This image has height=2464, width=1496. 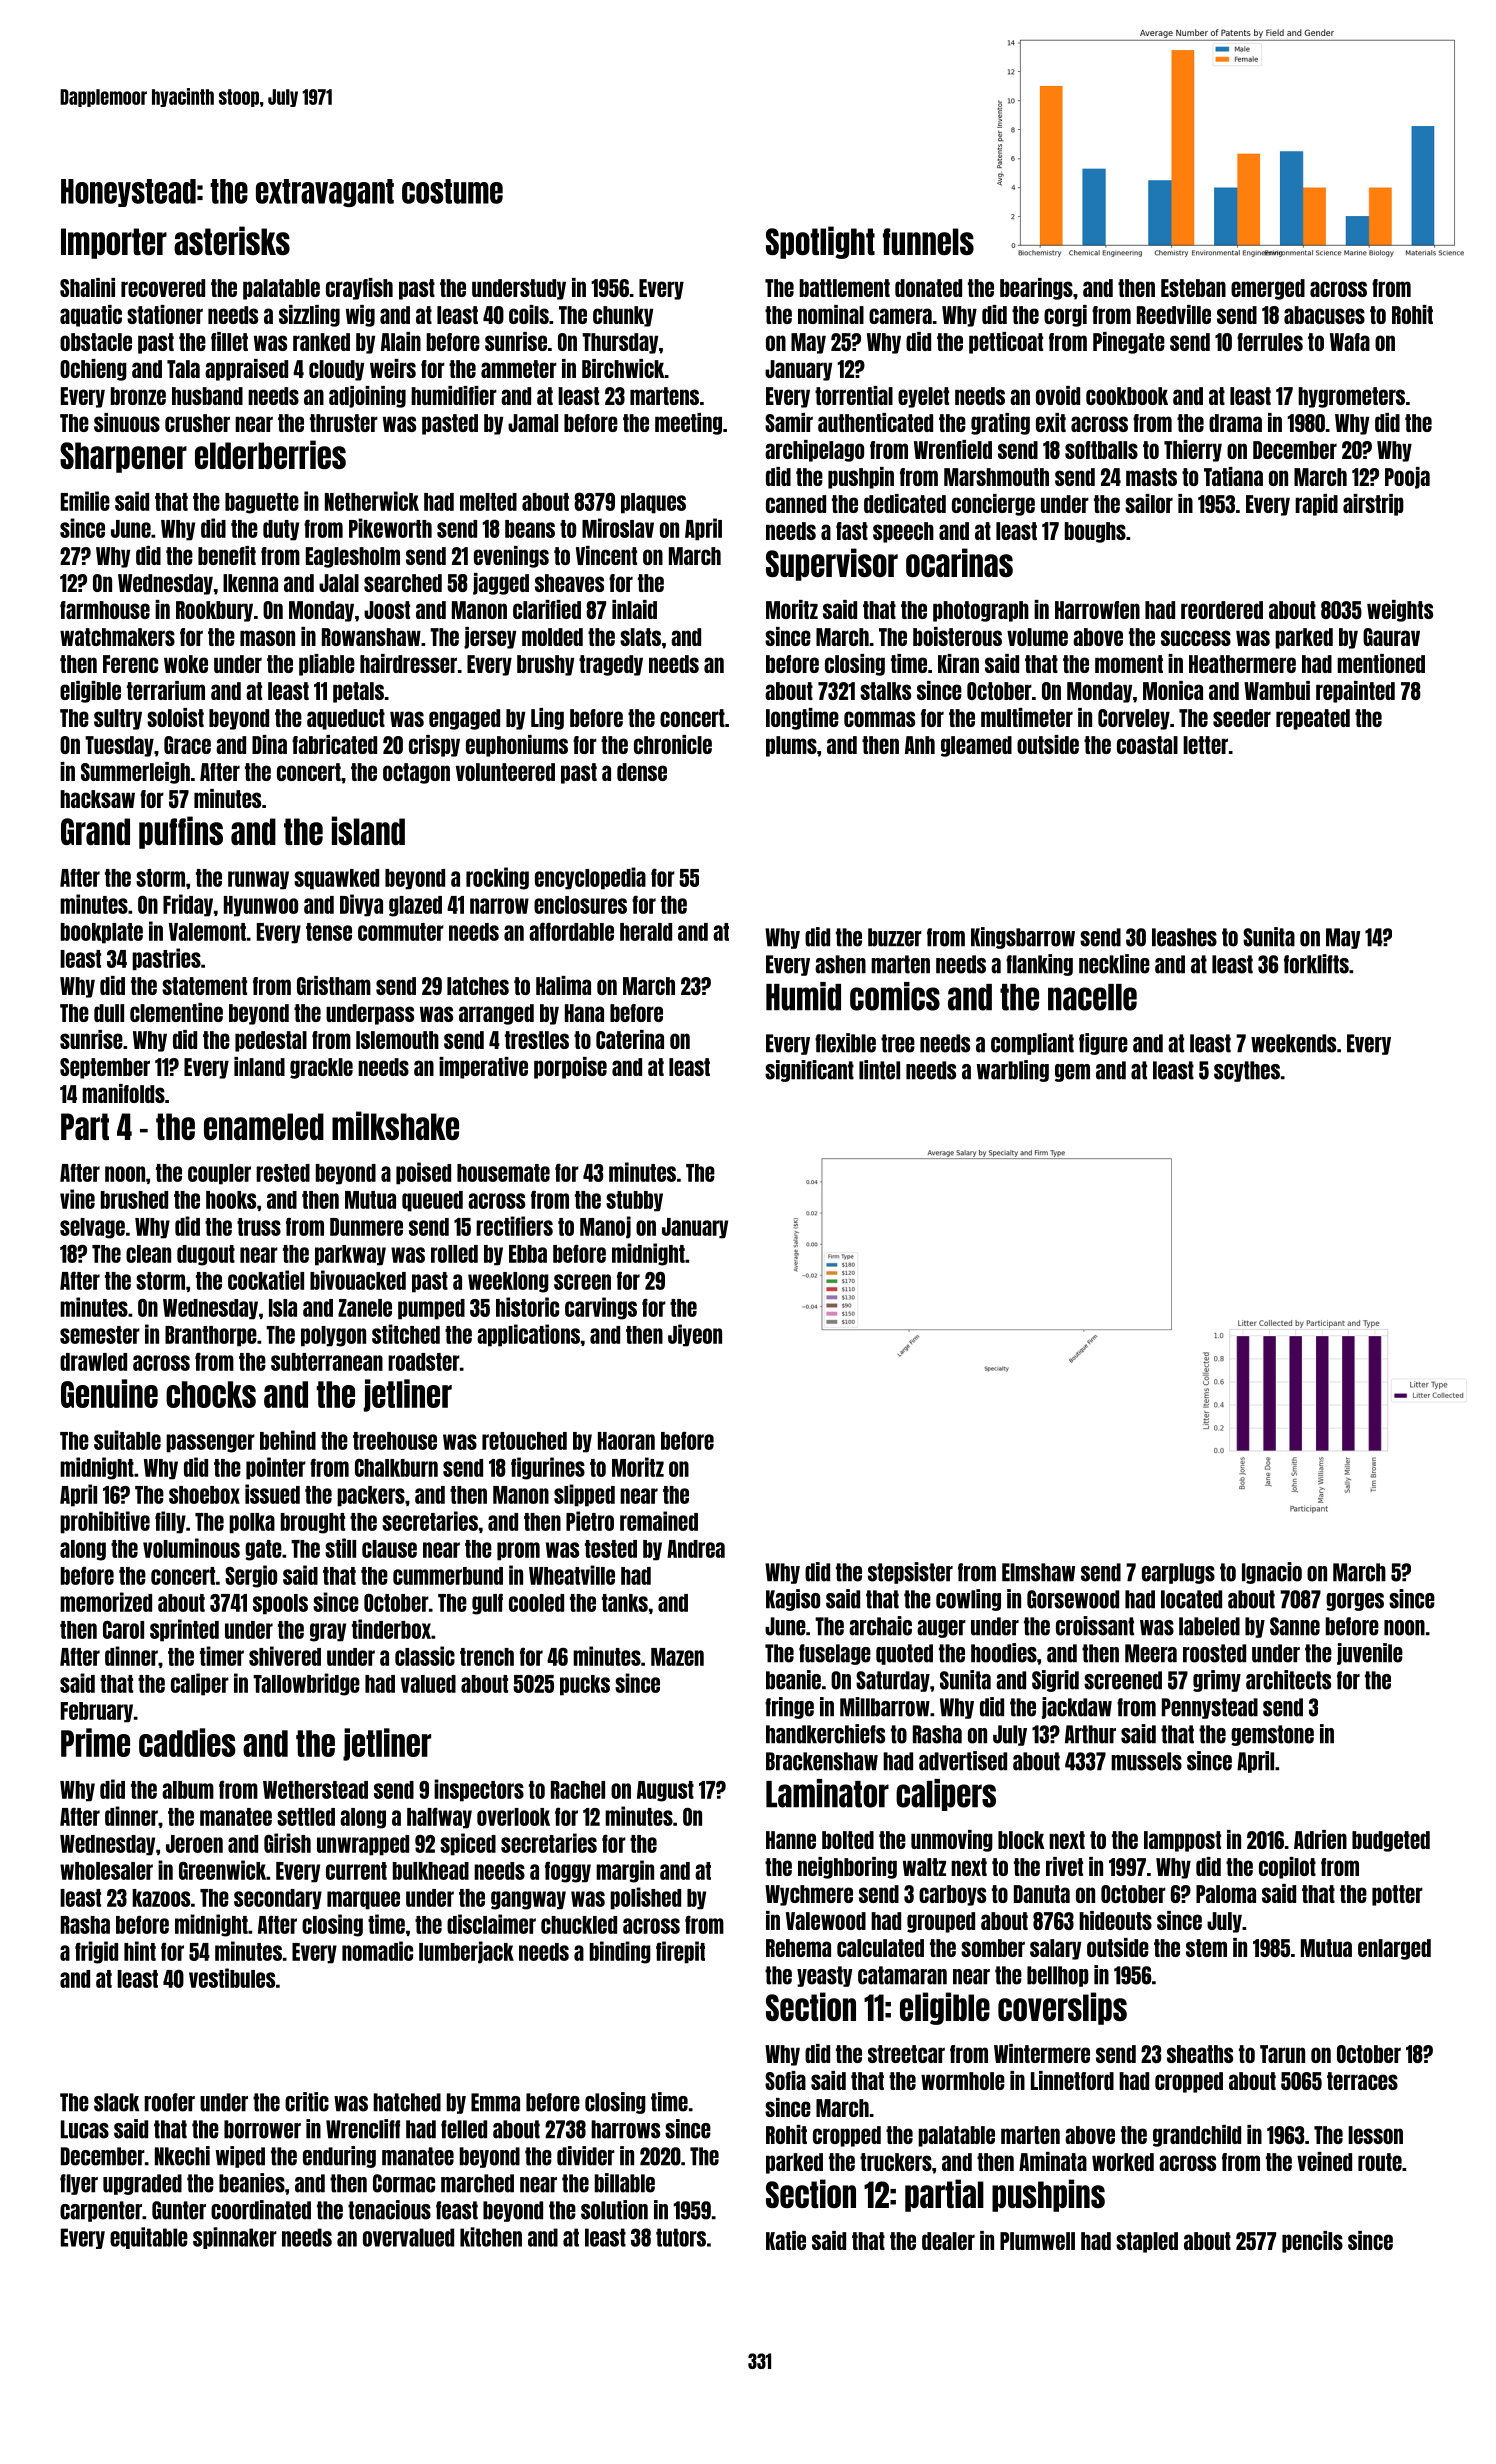 What do you see at coordinates (1247, 1071) in the image?
I see `scythes` at bounding box center [1247, 1071].
